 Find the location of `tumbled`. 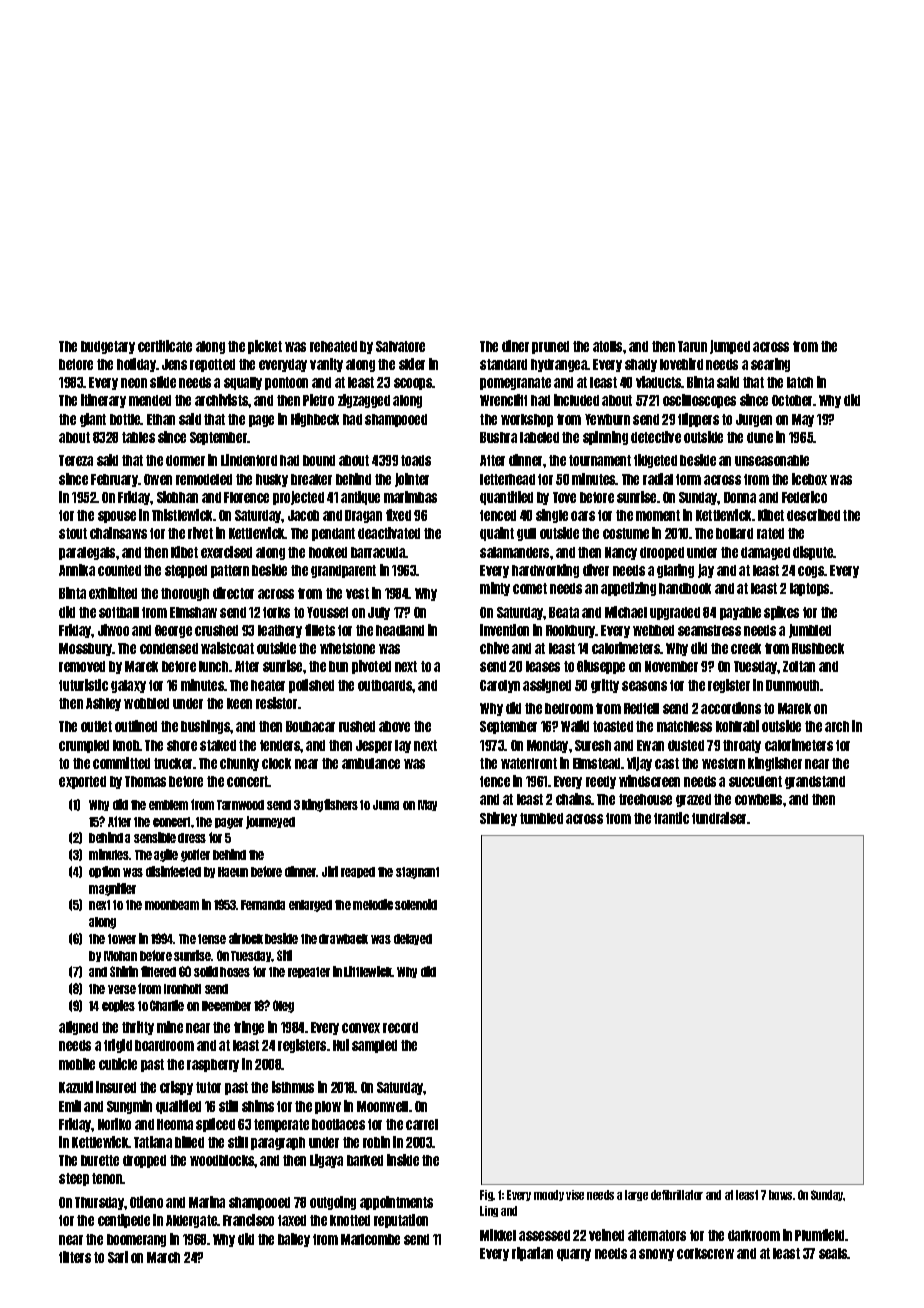

tumbled is located at coordinates (541, 818).
